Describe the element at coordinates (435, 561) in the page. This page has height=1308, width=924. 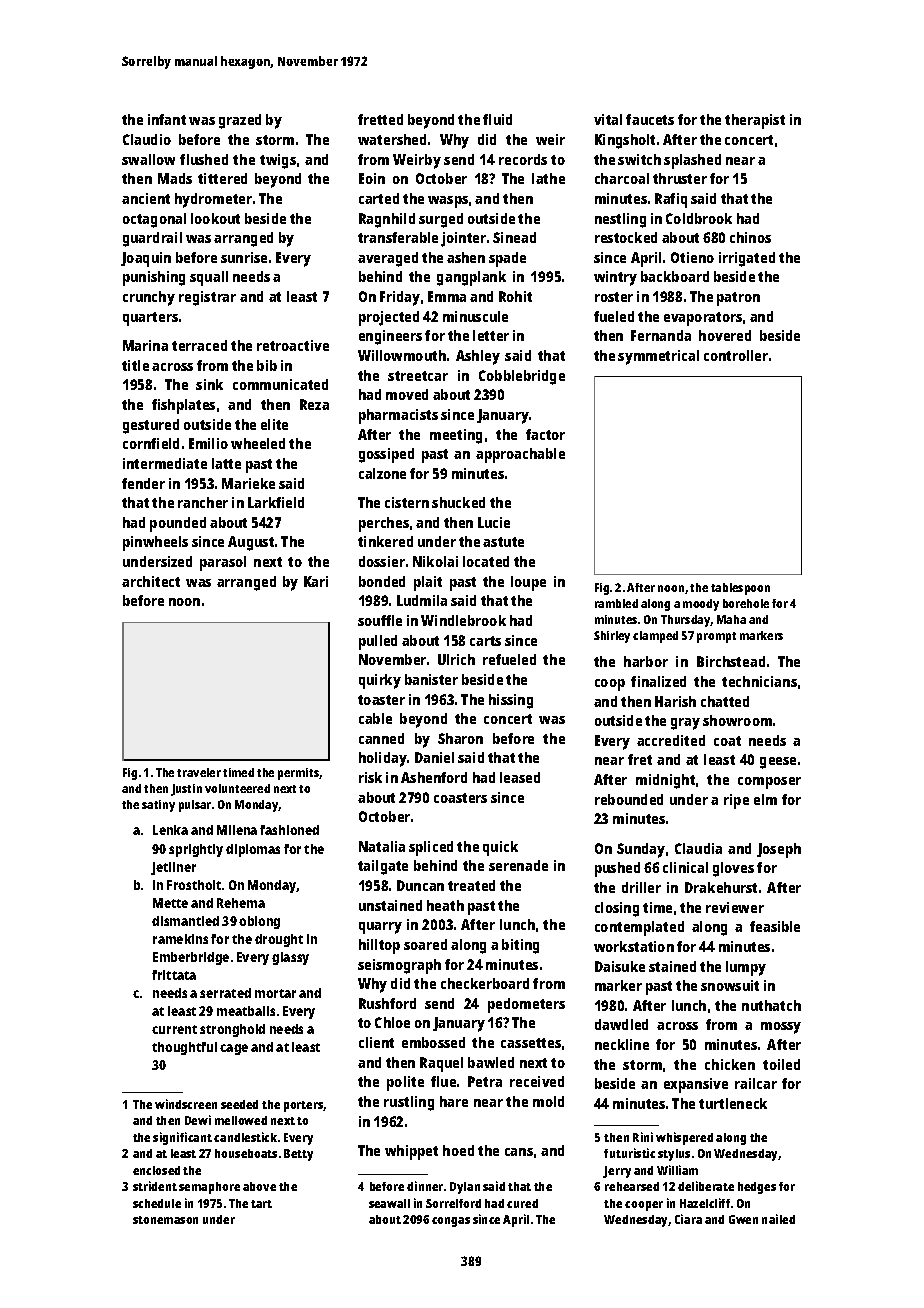
I see `Nikolai` at that location.
